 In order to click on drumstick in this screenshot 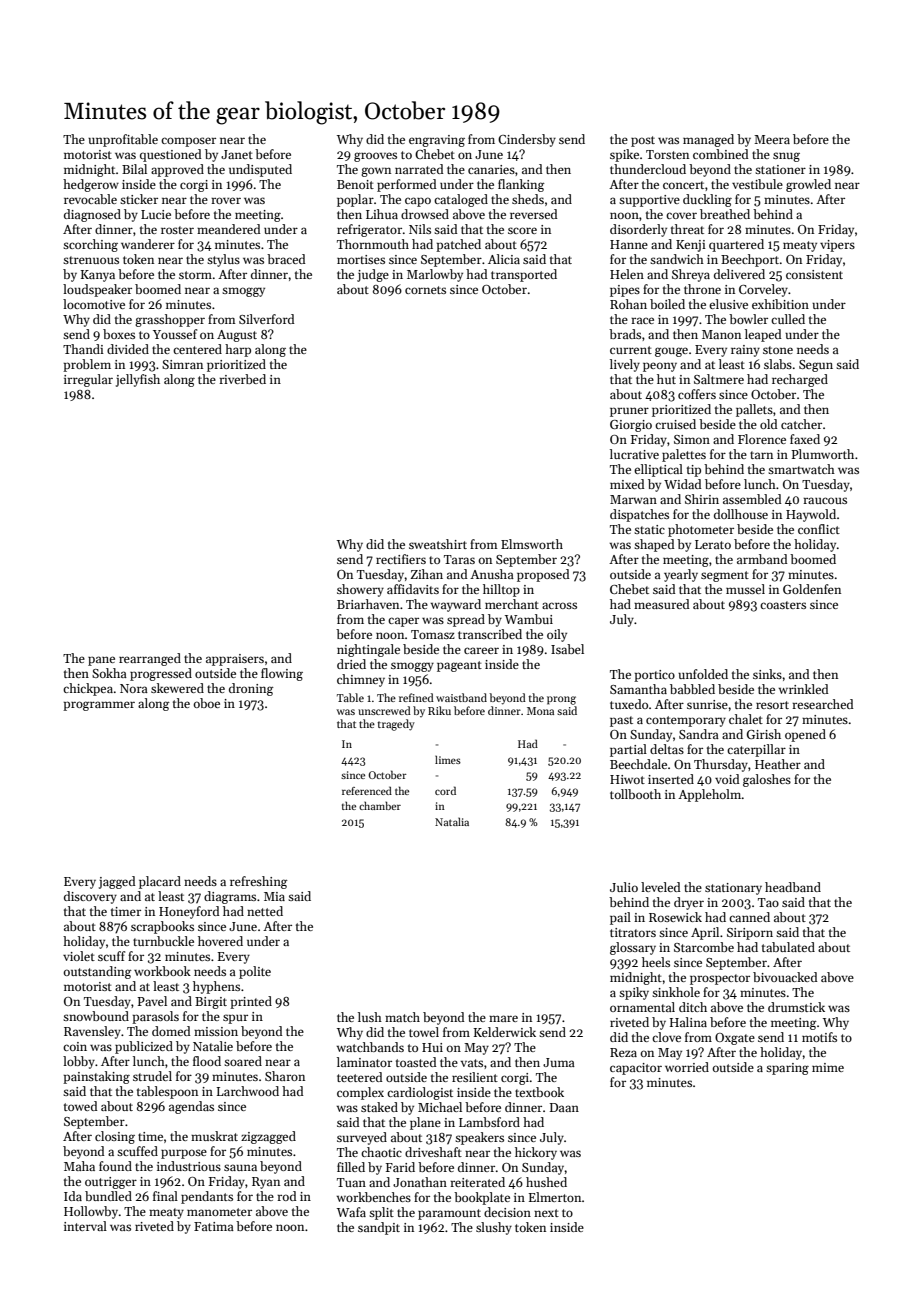, I will do `click(796, 1007)`.
